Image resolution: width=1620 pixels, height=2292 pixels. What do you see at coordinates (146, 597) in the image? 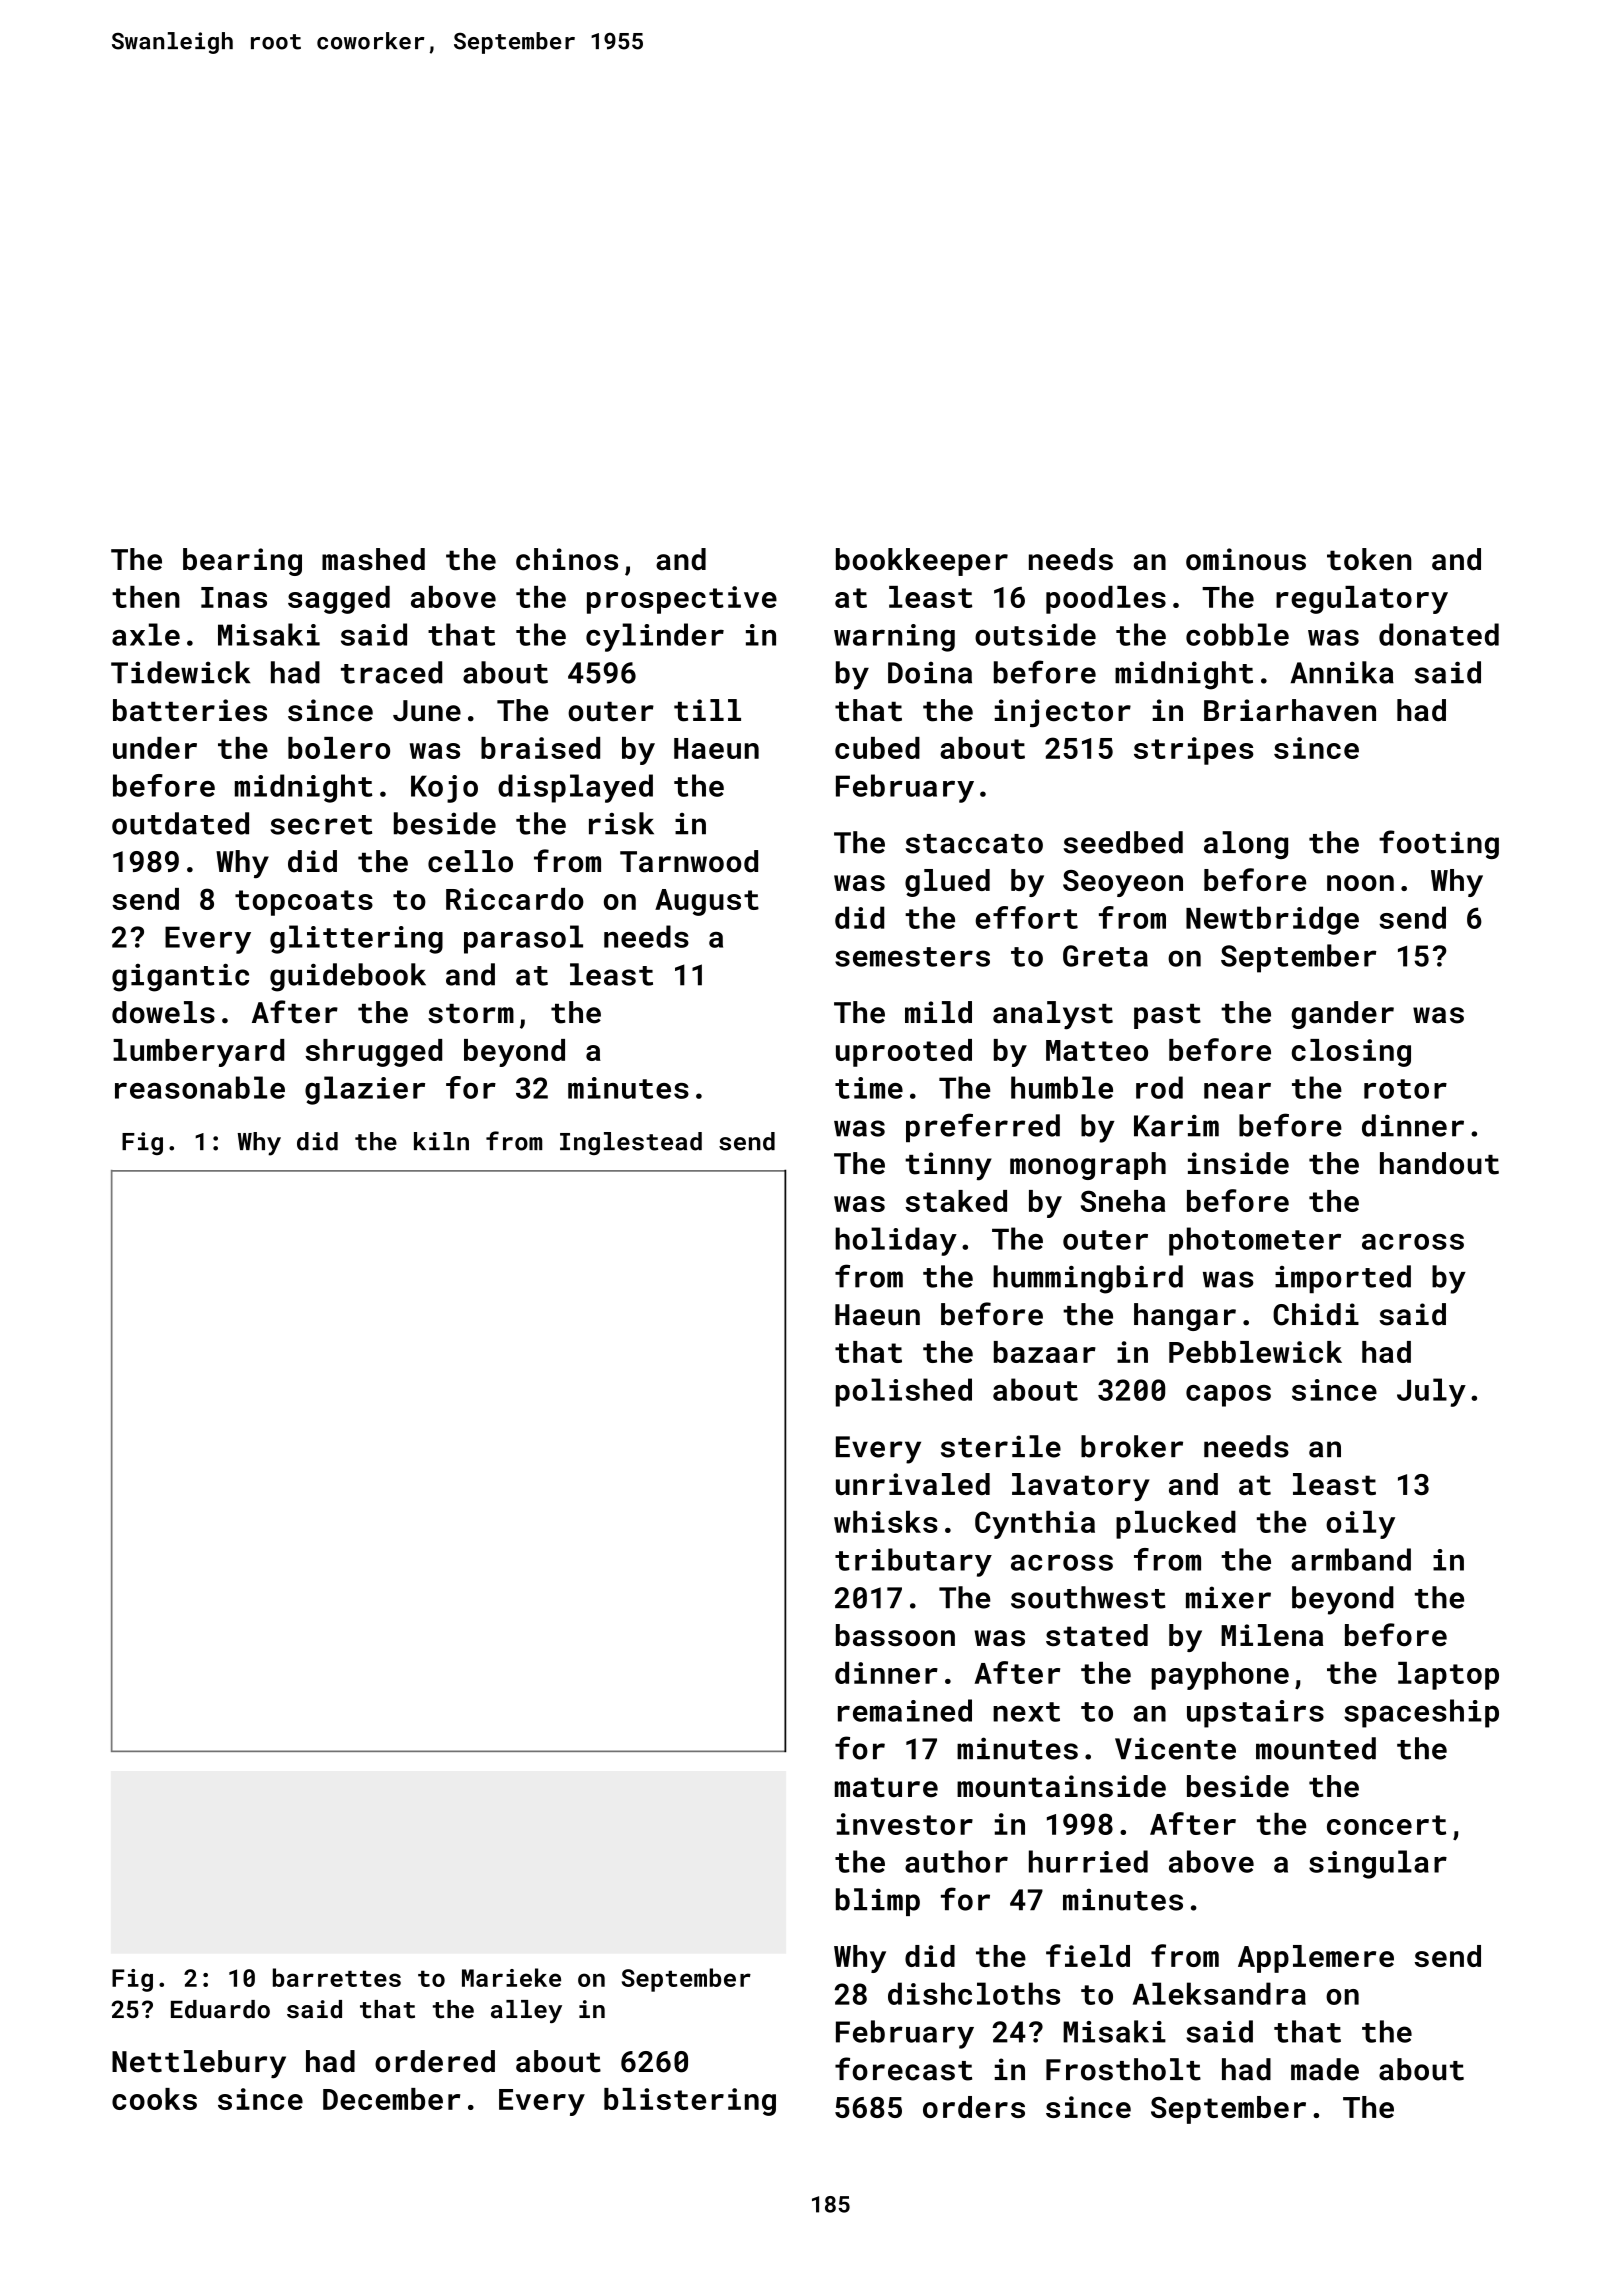
I see `then` at bounding box center [146, 597].
